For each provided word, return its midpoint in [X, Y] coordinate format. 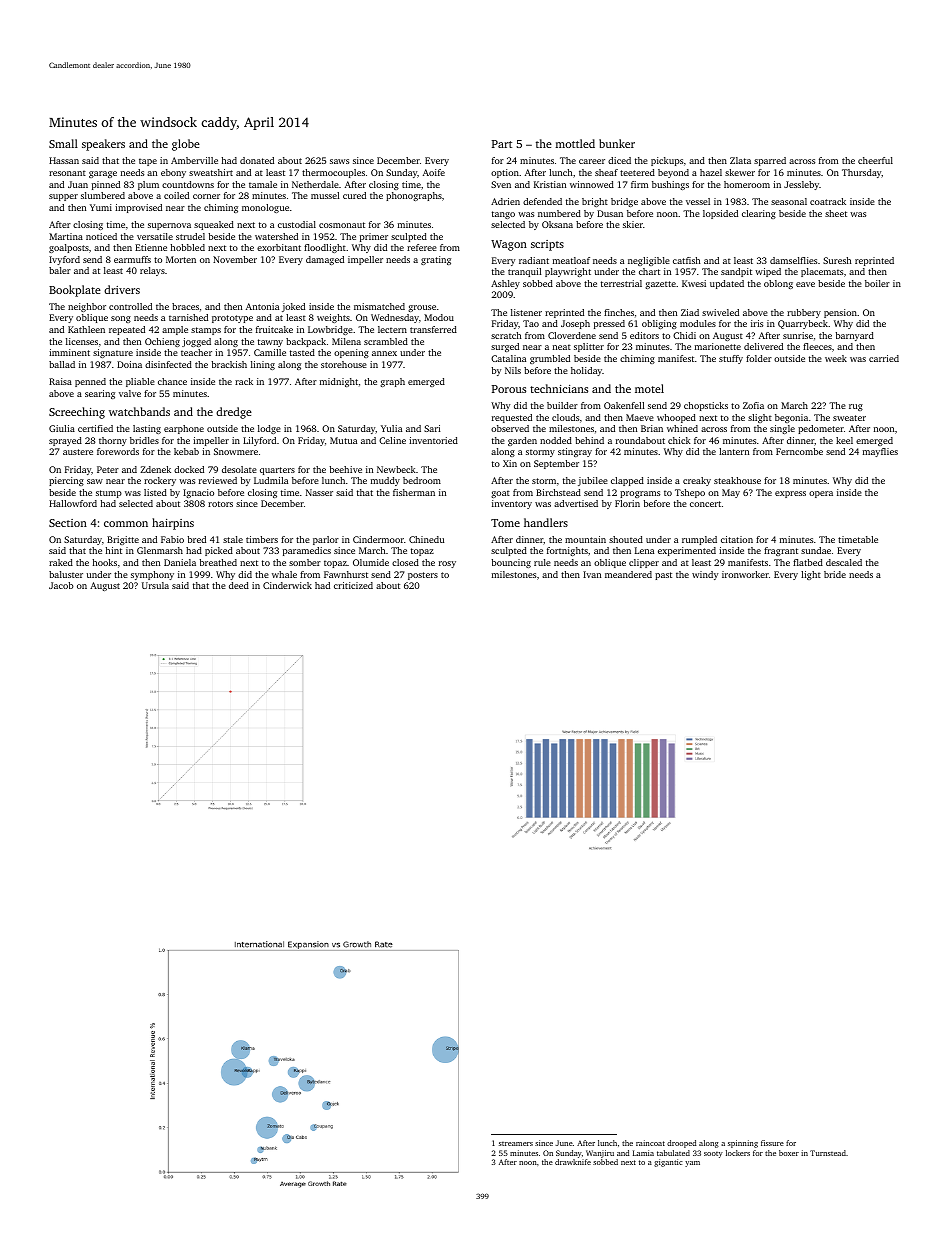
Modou [439, 317]
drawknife [573, 1162]
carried [884, 358]
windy [705, 575]
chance [172, 381]
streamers [516, 1143]
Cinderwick [287, 585]
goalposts [69, 248]
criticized [353, 585]
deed [239, 585]
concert [705, 504]
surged [505, 347]
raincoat [650, 1143]
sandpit [736, 272]
